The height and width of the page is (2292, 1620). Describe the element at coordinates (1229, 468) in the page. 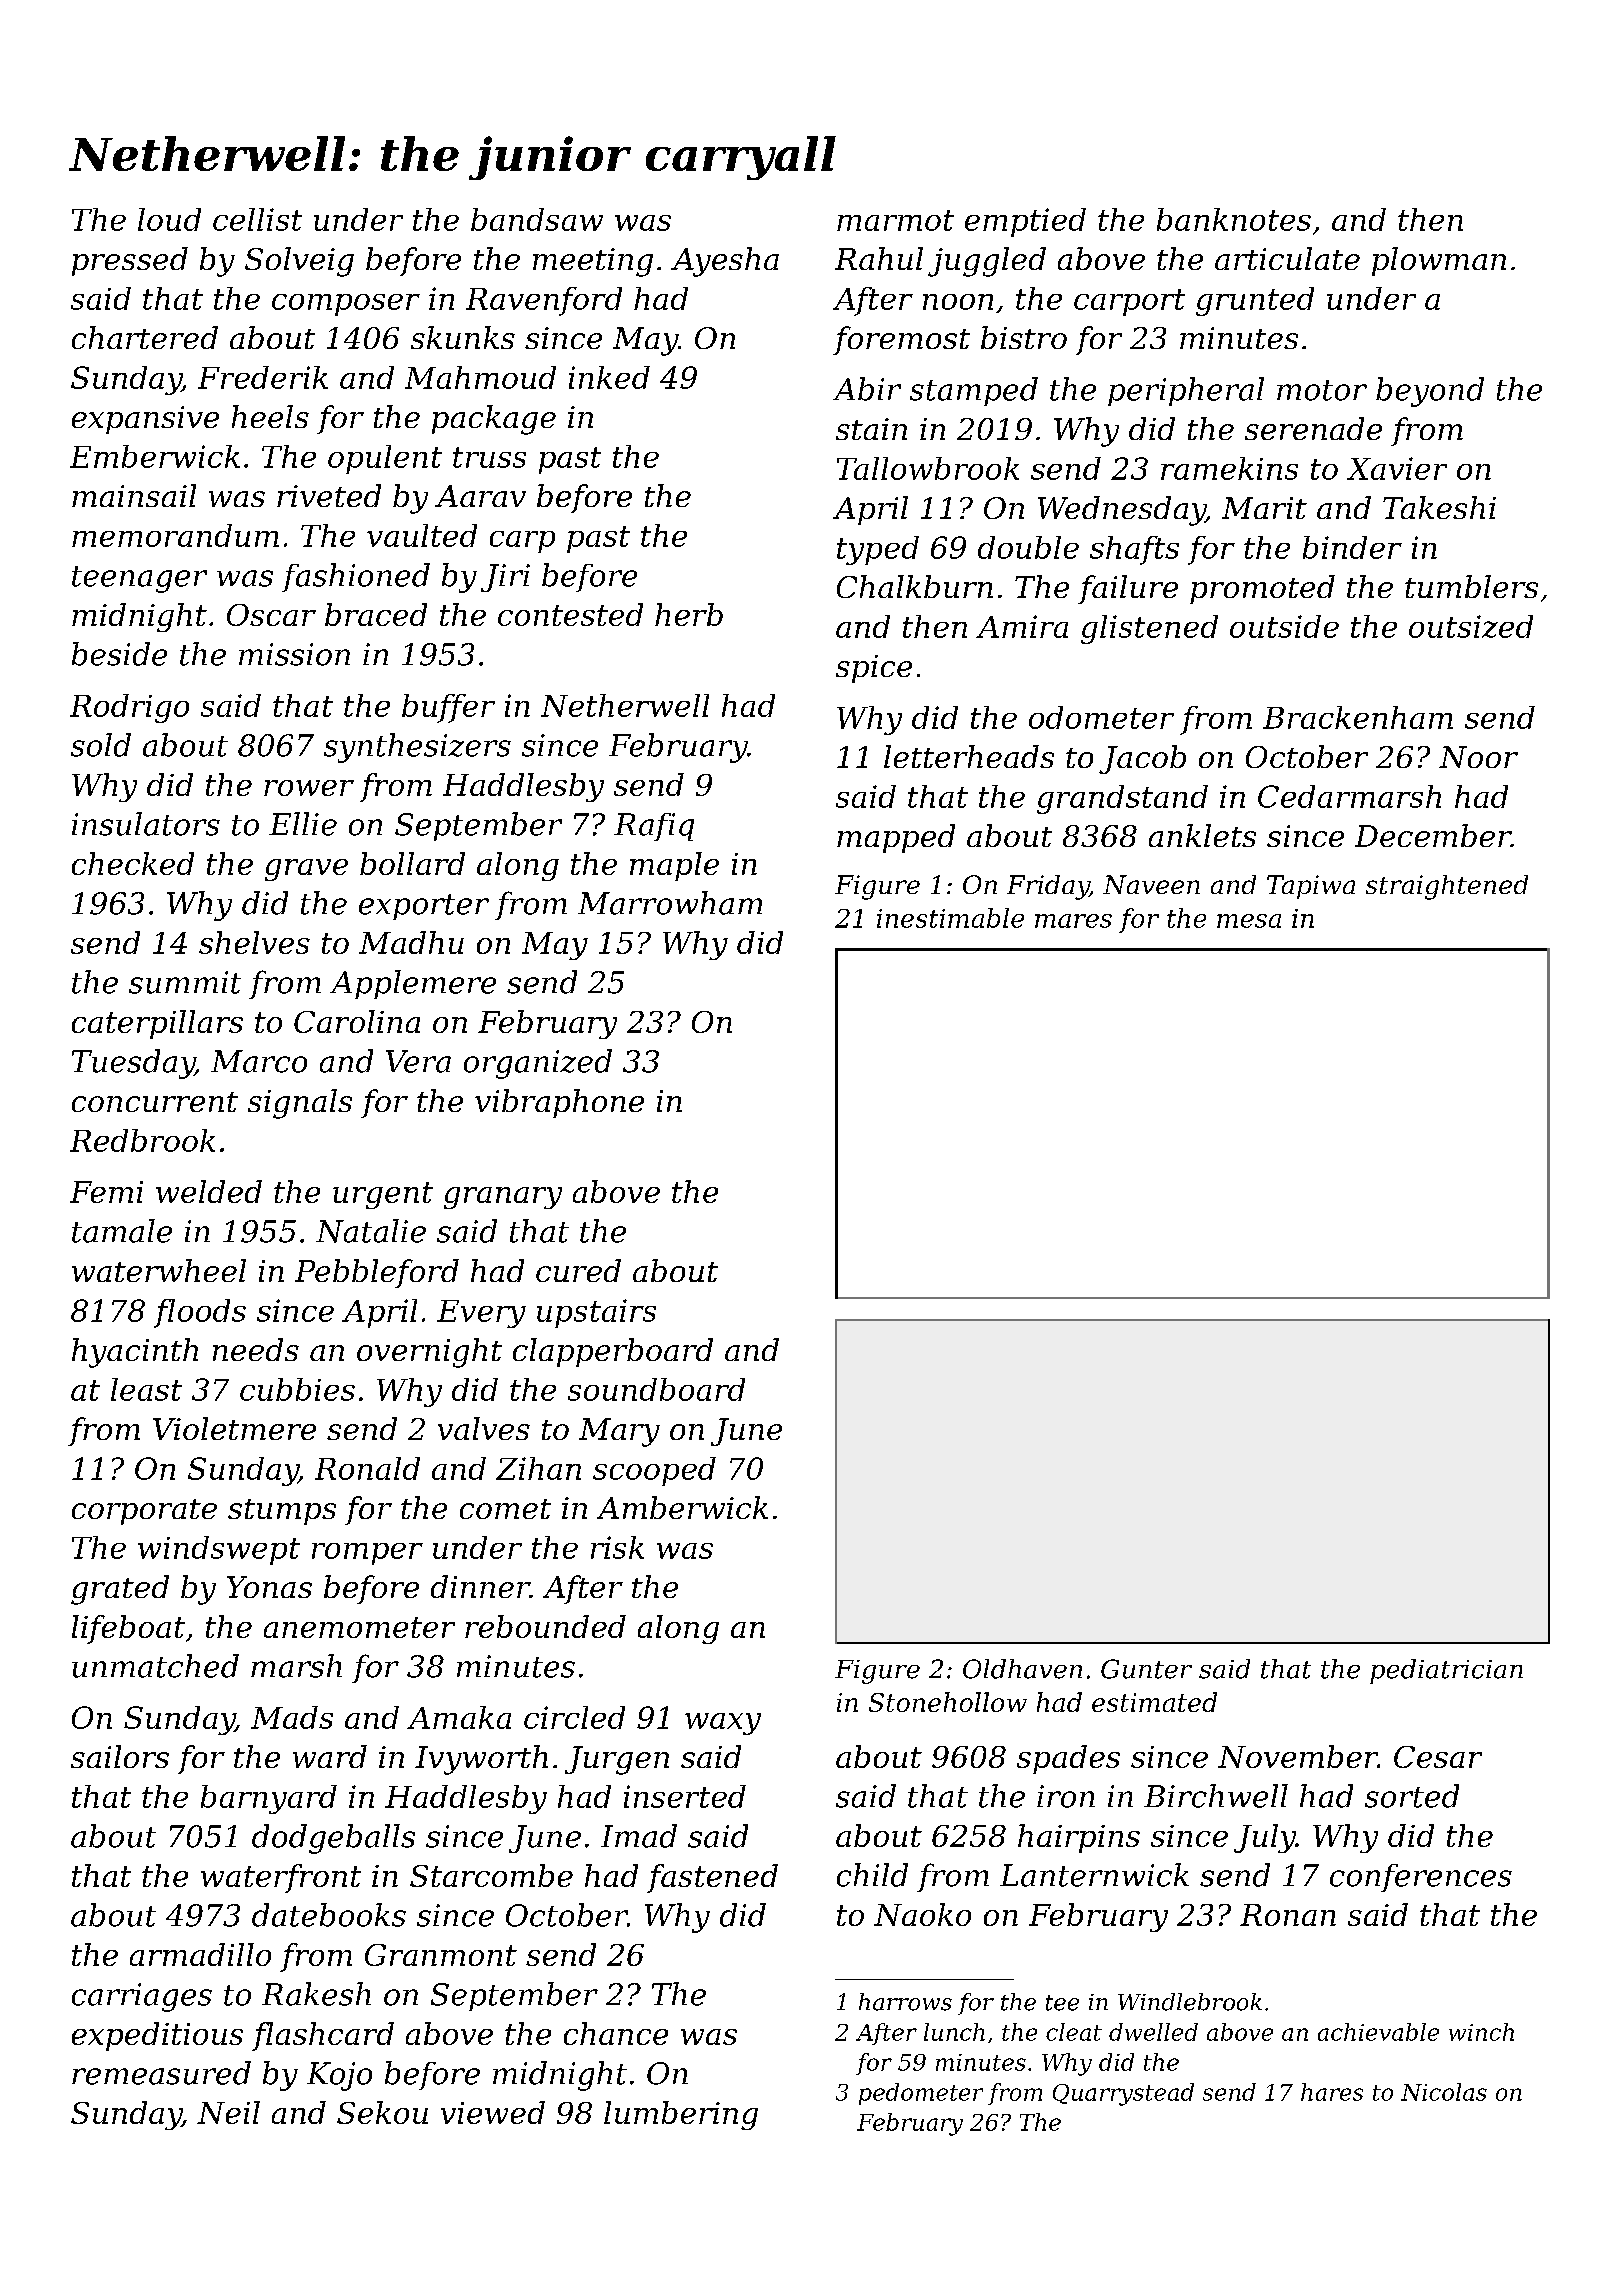

I see `ramekins` at that location.
